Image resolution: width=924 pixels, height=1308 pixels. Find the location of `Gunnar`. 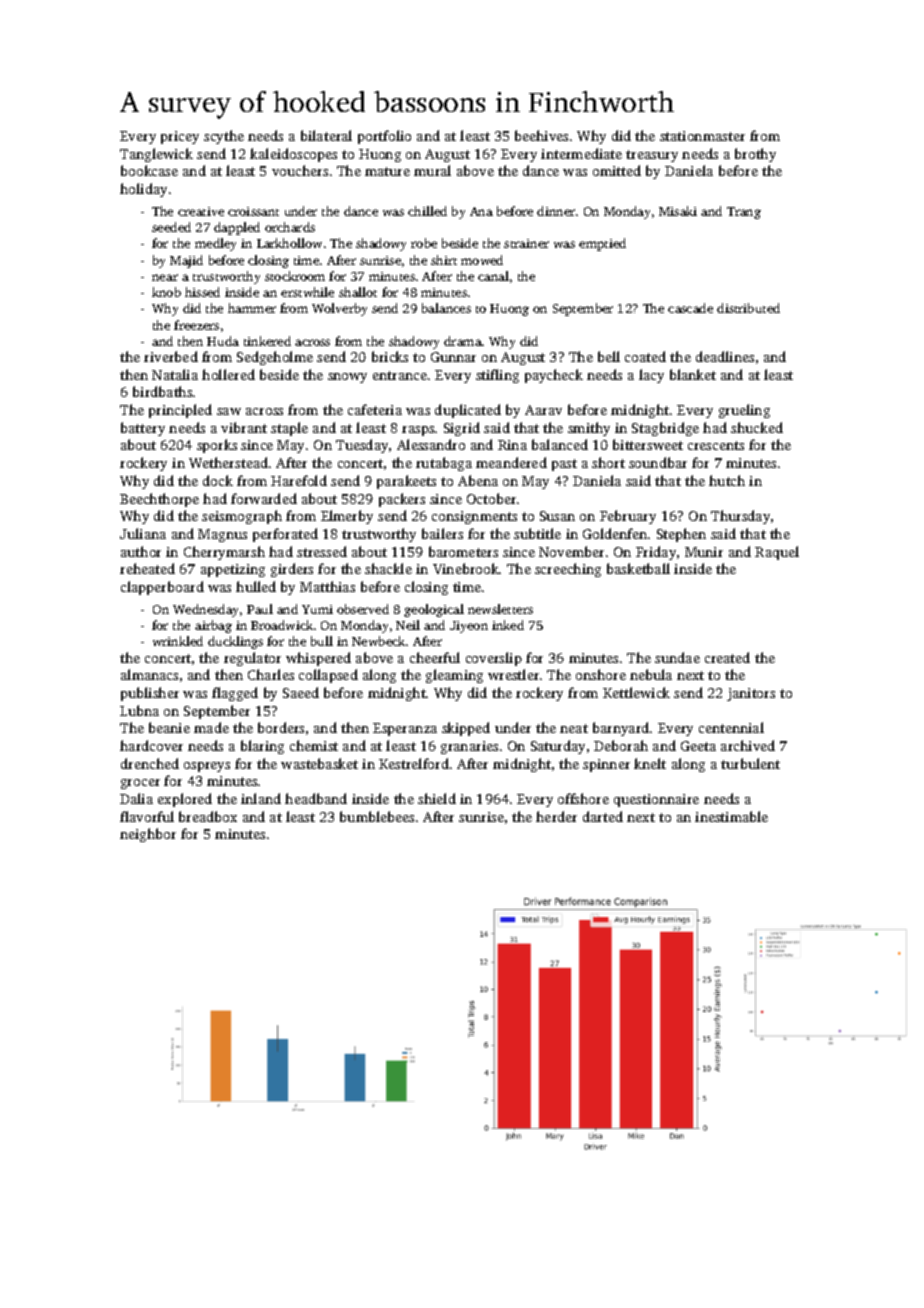

Gunnar is located at coordinates (453, 357).
